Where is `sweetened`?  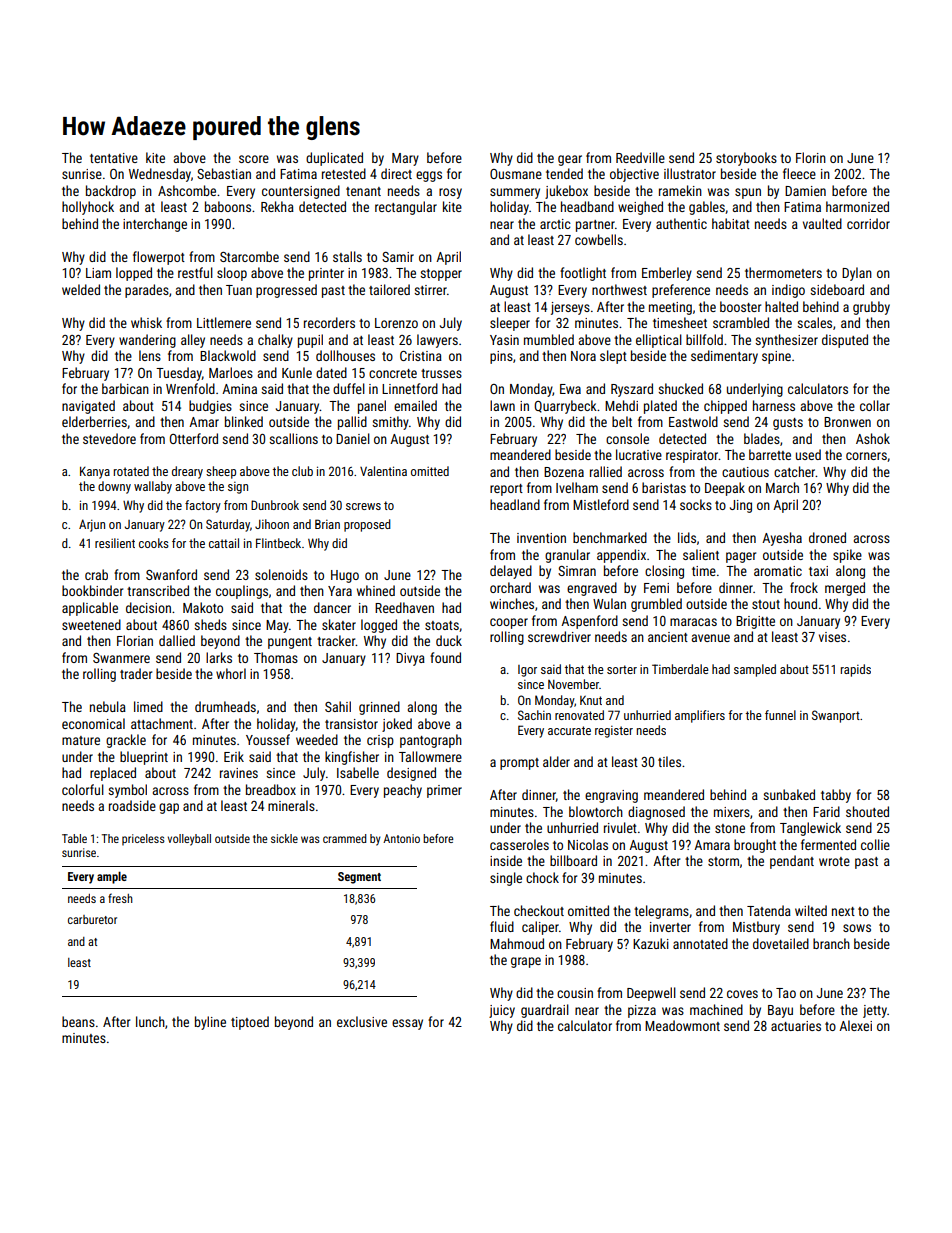 sweetened is located at coordinates (91, 624).
